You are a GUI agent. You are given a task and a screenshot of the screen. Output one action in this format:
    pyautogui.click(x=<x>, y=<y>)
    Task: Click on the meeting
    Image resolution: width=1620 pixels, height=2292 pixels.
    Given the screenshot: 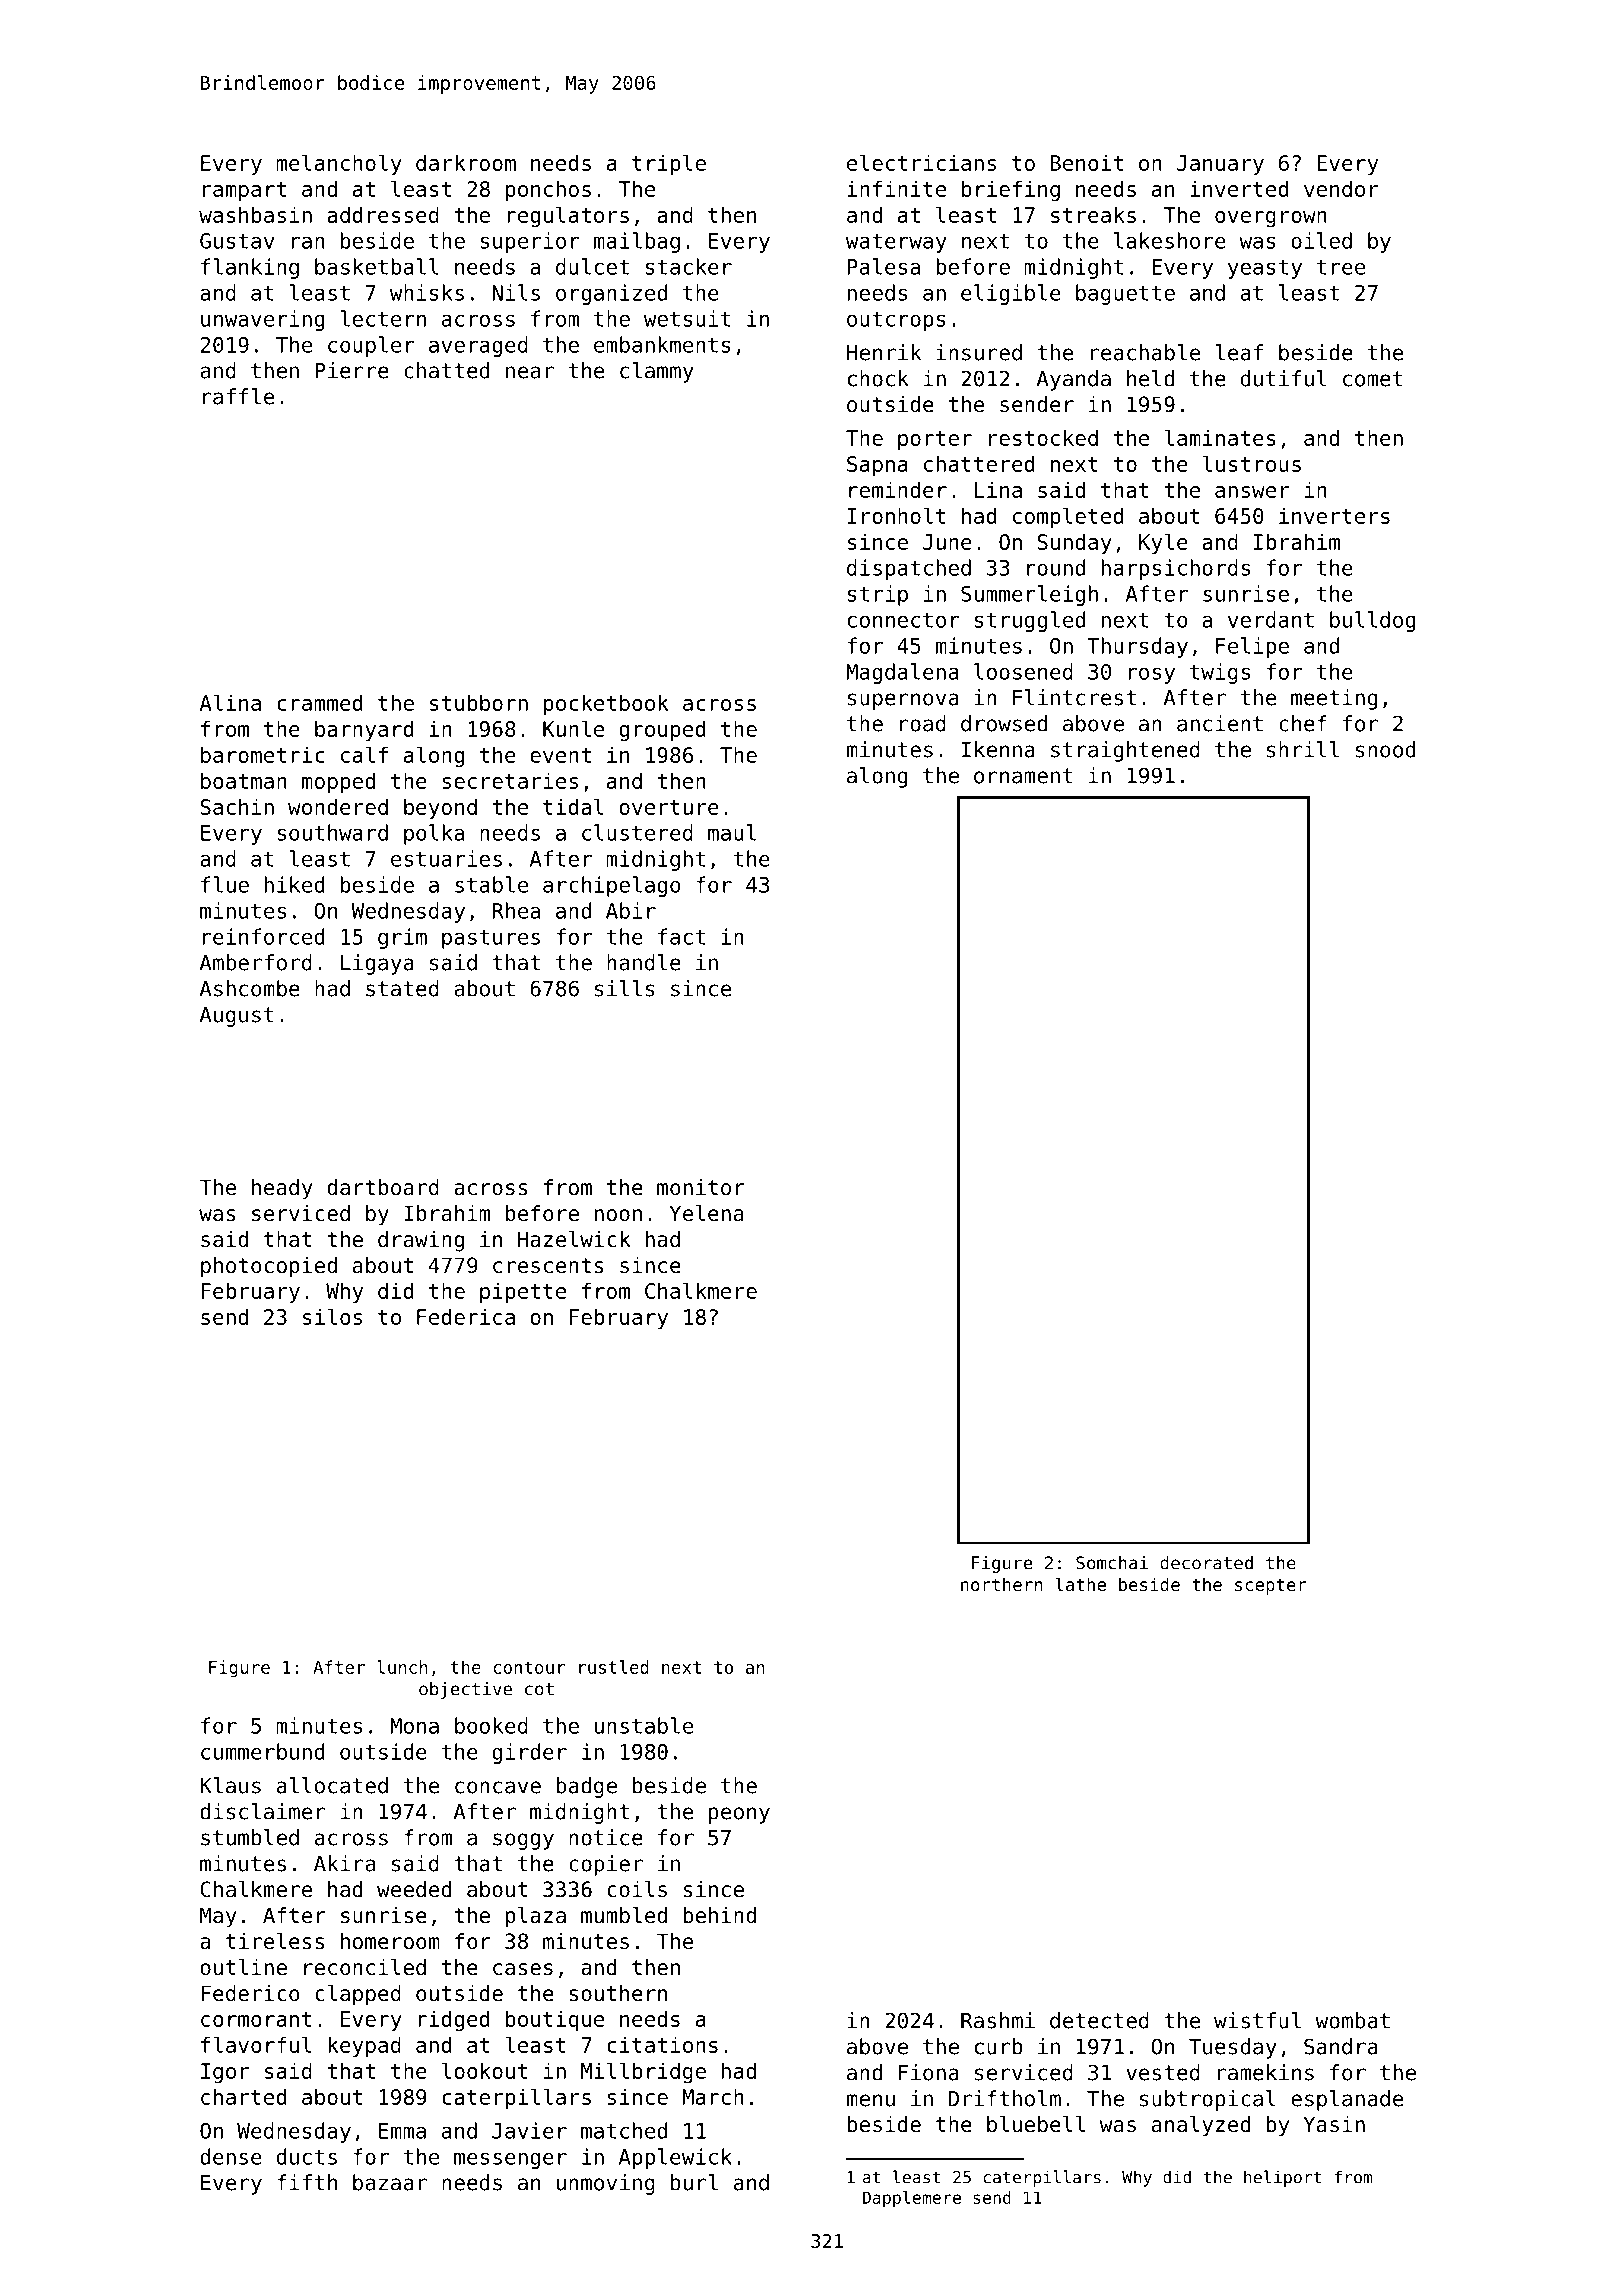 What is the action you would take?
    pyautogui.click(x=1334, y=699)
